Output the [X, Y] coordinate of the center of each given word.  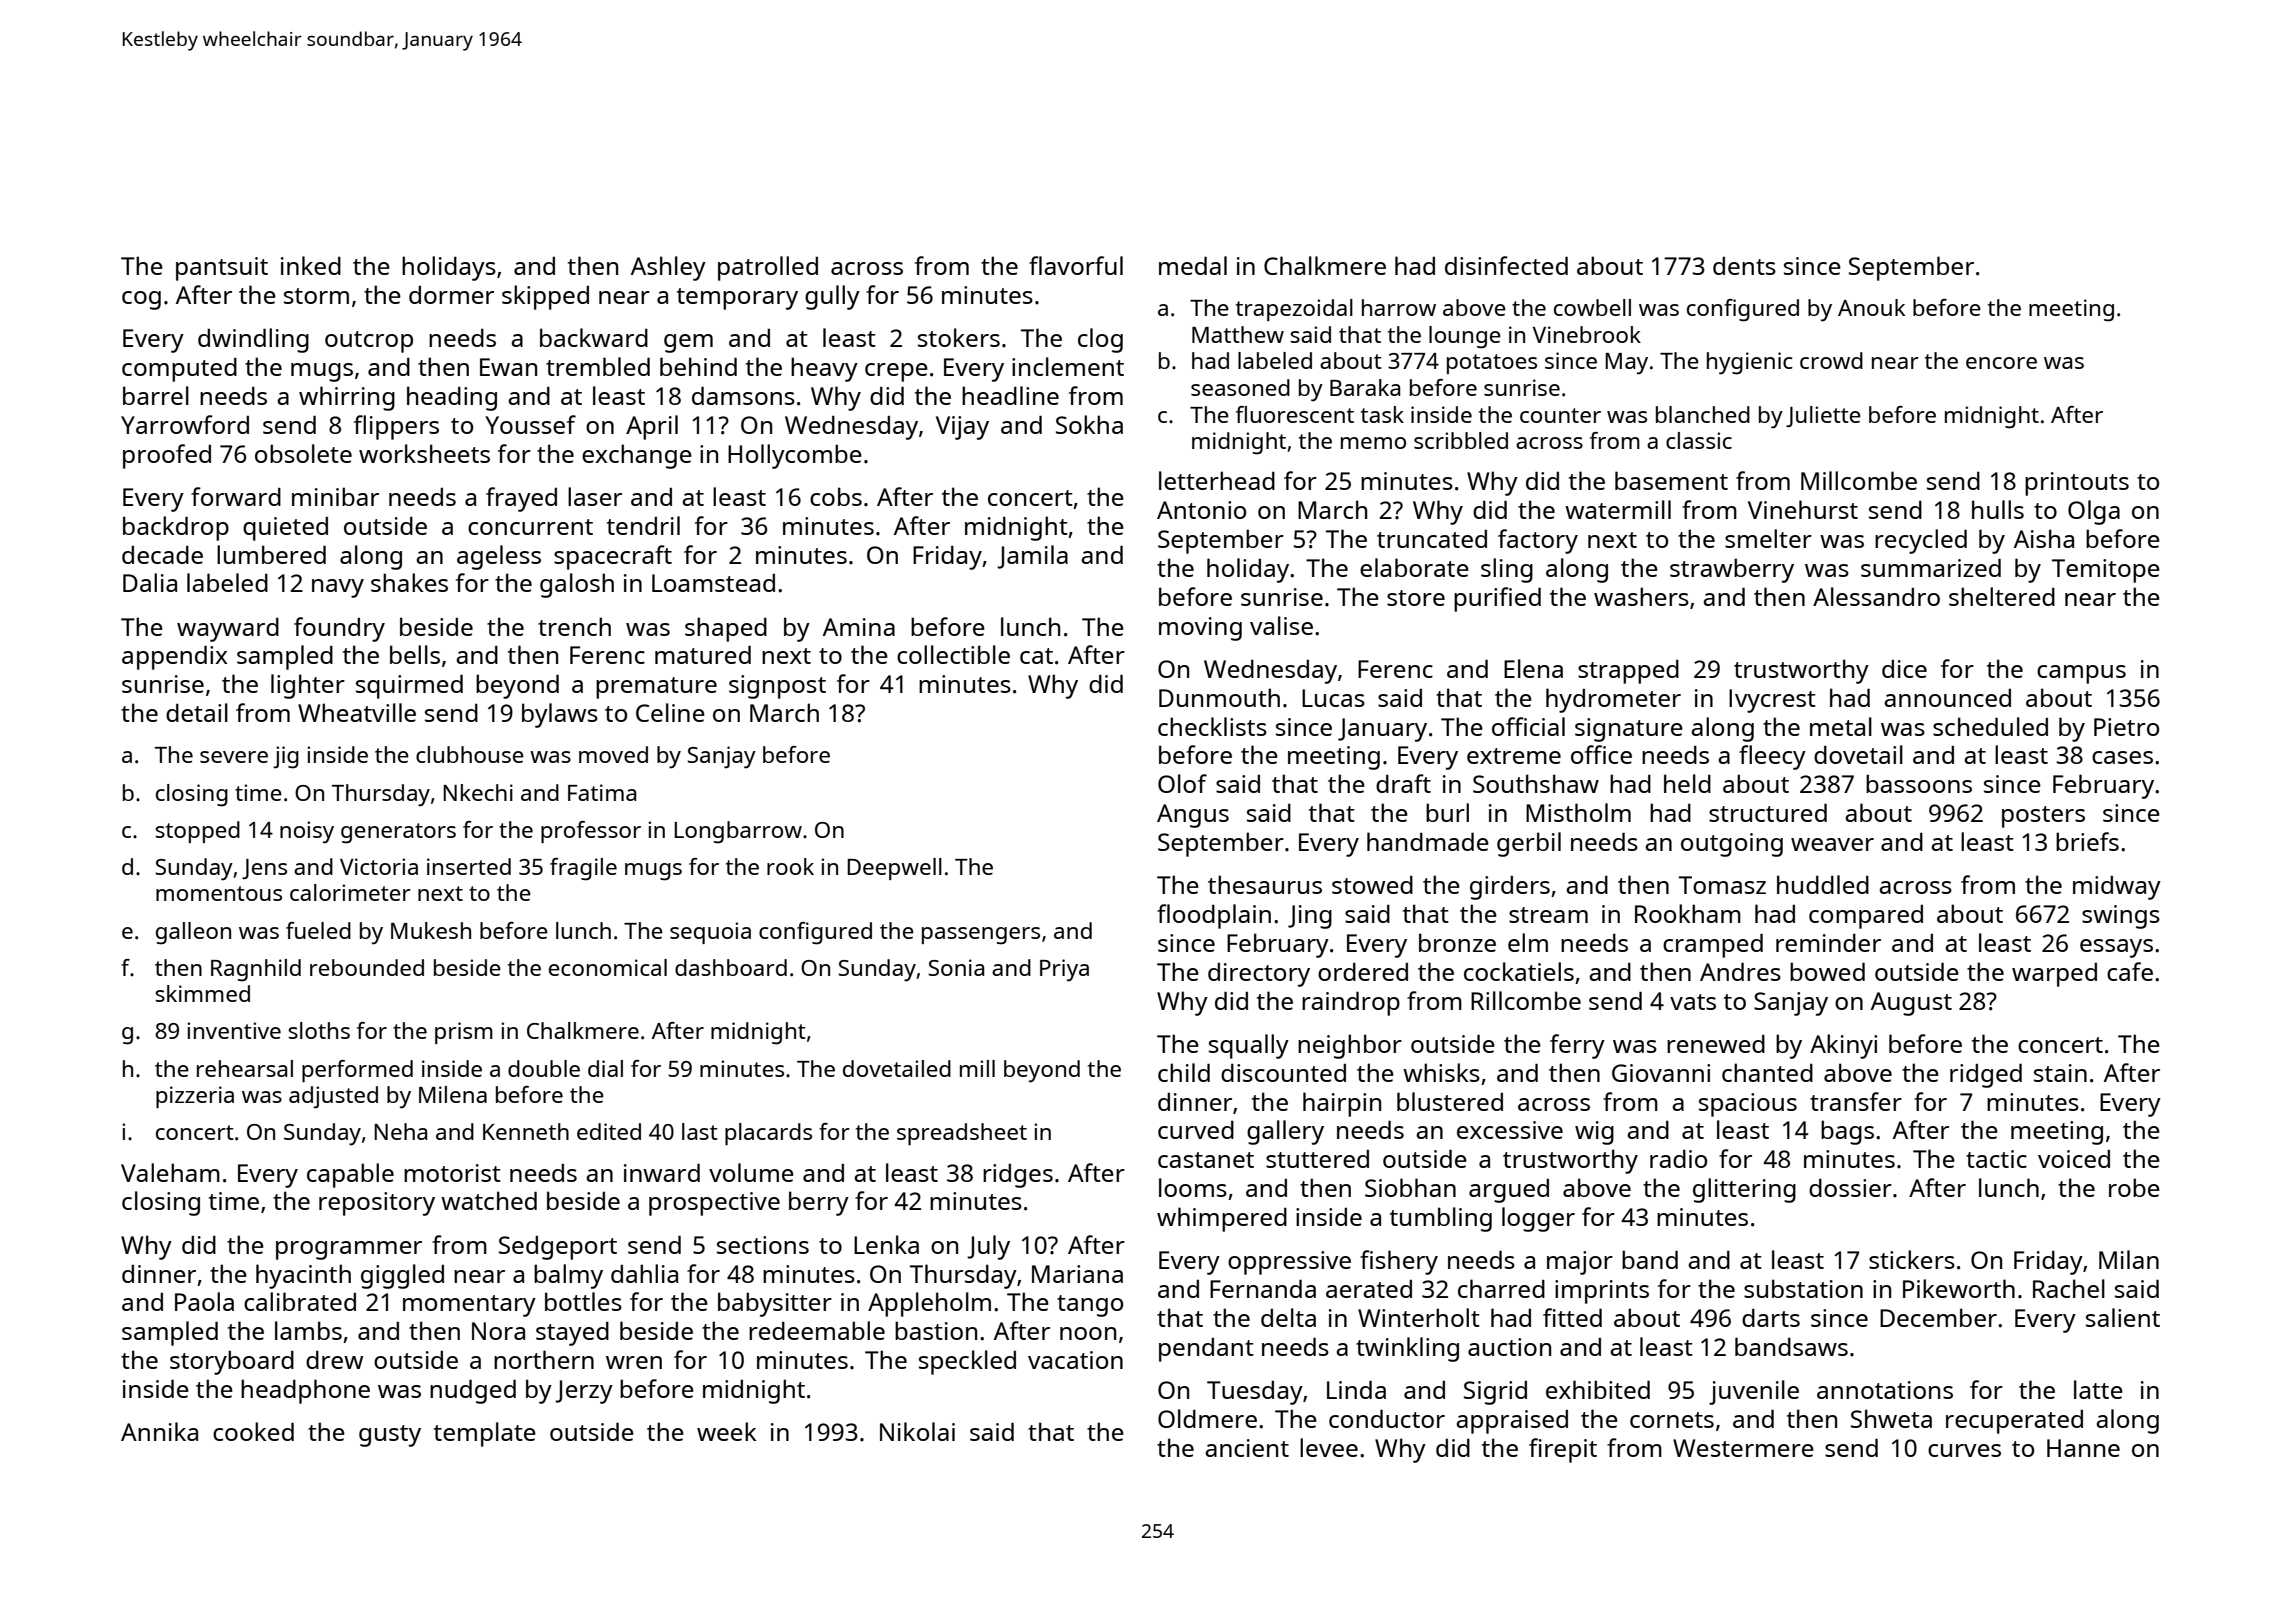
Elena [1533, 668]
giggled [402, 1276]
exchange [637, 456]
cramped [1713, 946]
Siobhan [1410, 1187]
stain [2060, 1073]
